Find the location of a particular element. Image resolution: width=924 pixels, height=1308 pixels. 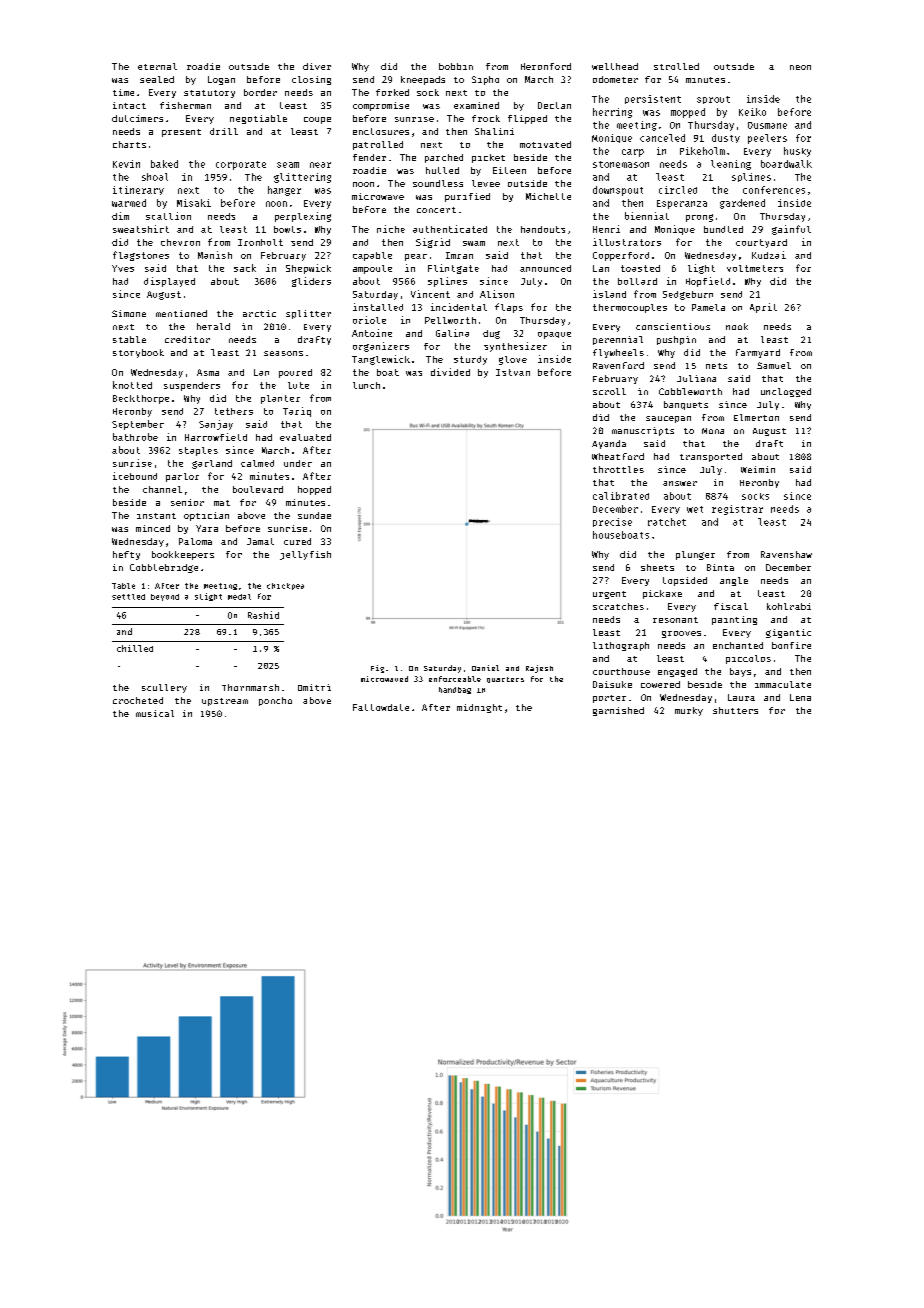

conferences is located at coordinates (774, 190).
